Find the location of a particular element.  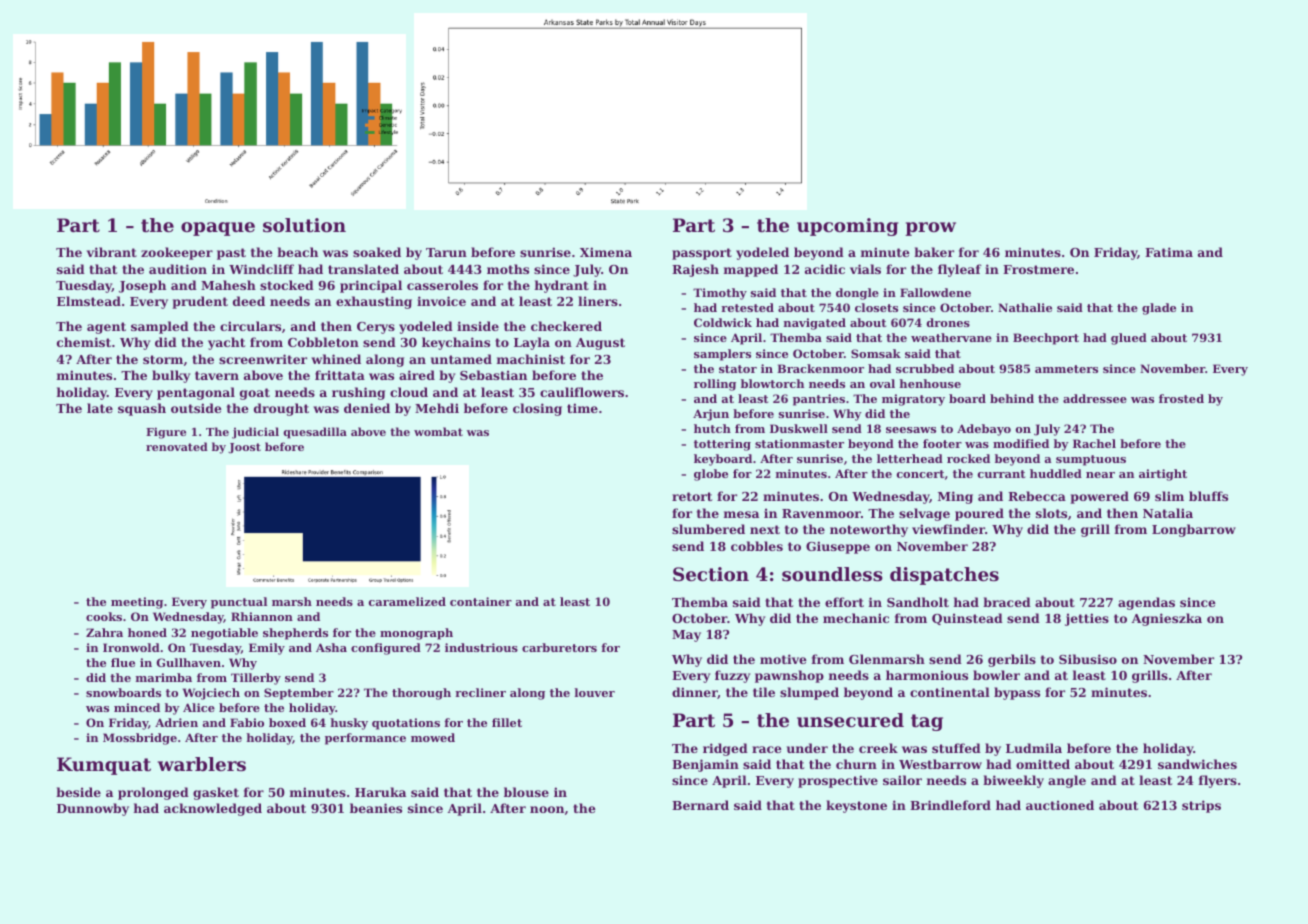

blowtorch is located at coordinates (772, 383).
